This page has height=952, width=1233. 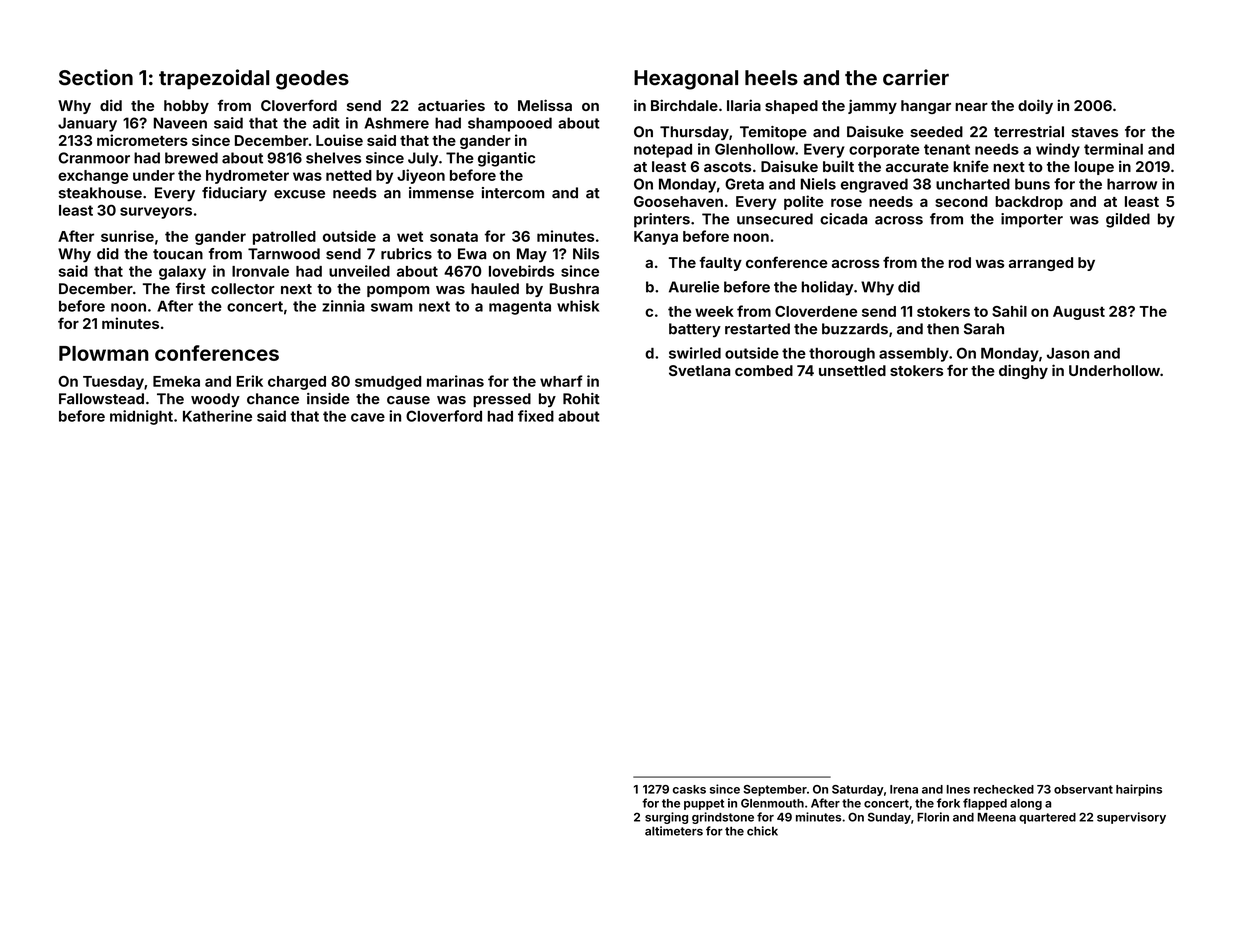 What do you see at coordinates (689, 789) in the page?
I see `casks` at bounding box center [689, 789].
